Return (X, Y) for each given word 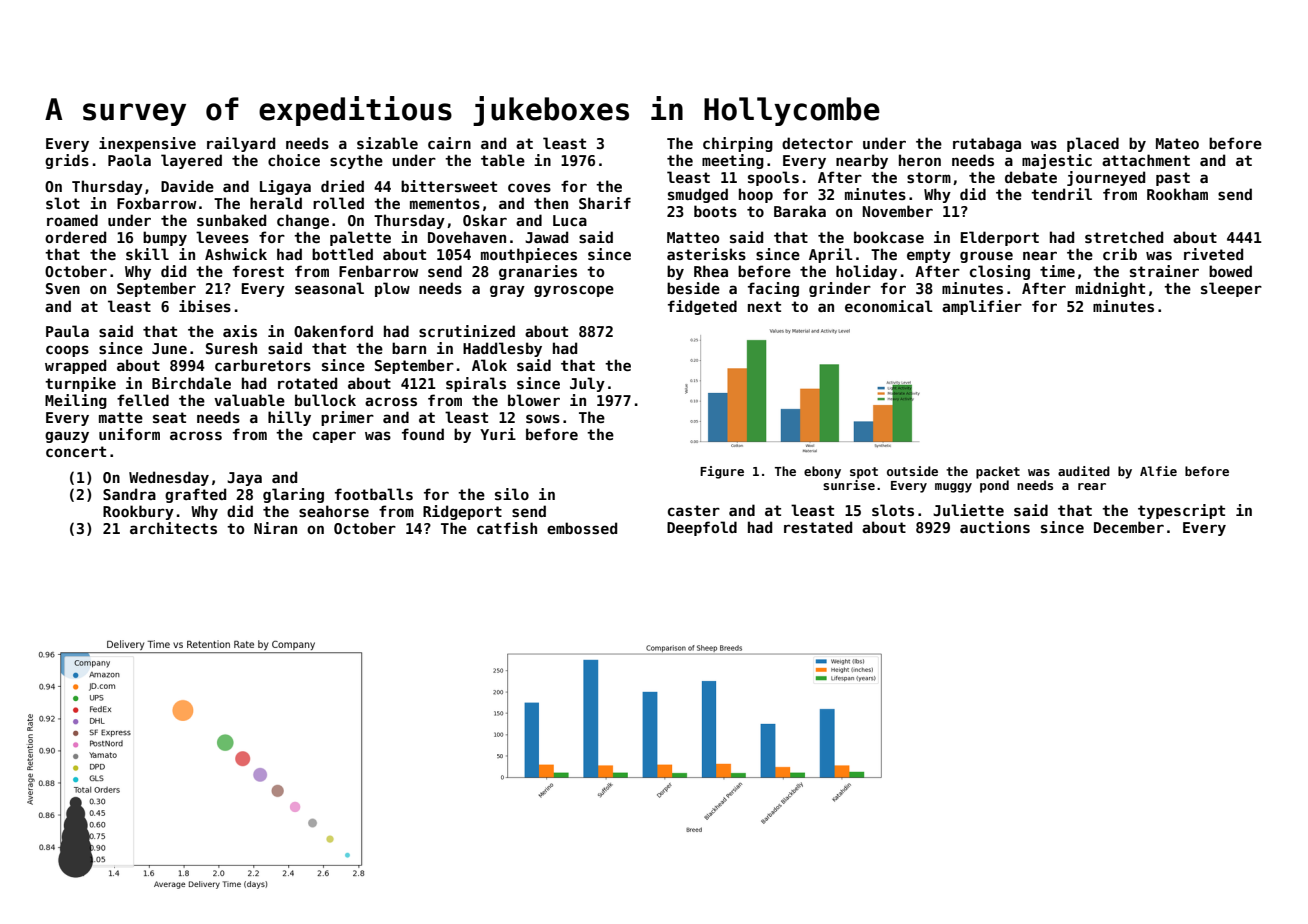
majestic (1057, 161)
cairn (449, 143)
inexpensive (147, 144)
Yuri (498, 434)
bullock (325, 400)
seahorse (334, 511)
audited (1084, 471)
